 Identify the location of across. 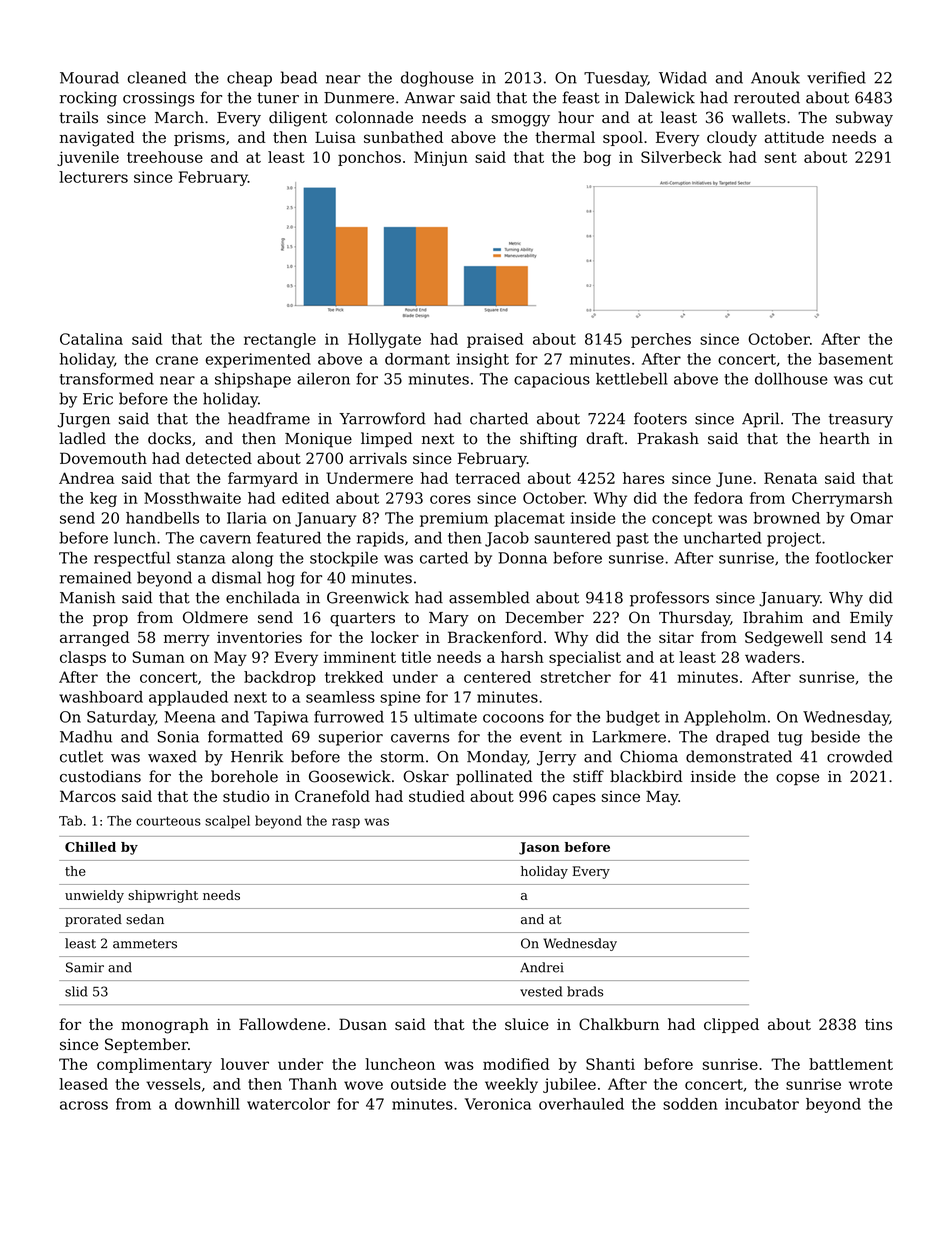
(84, 1105).
